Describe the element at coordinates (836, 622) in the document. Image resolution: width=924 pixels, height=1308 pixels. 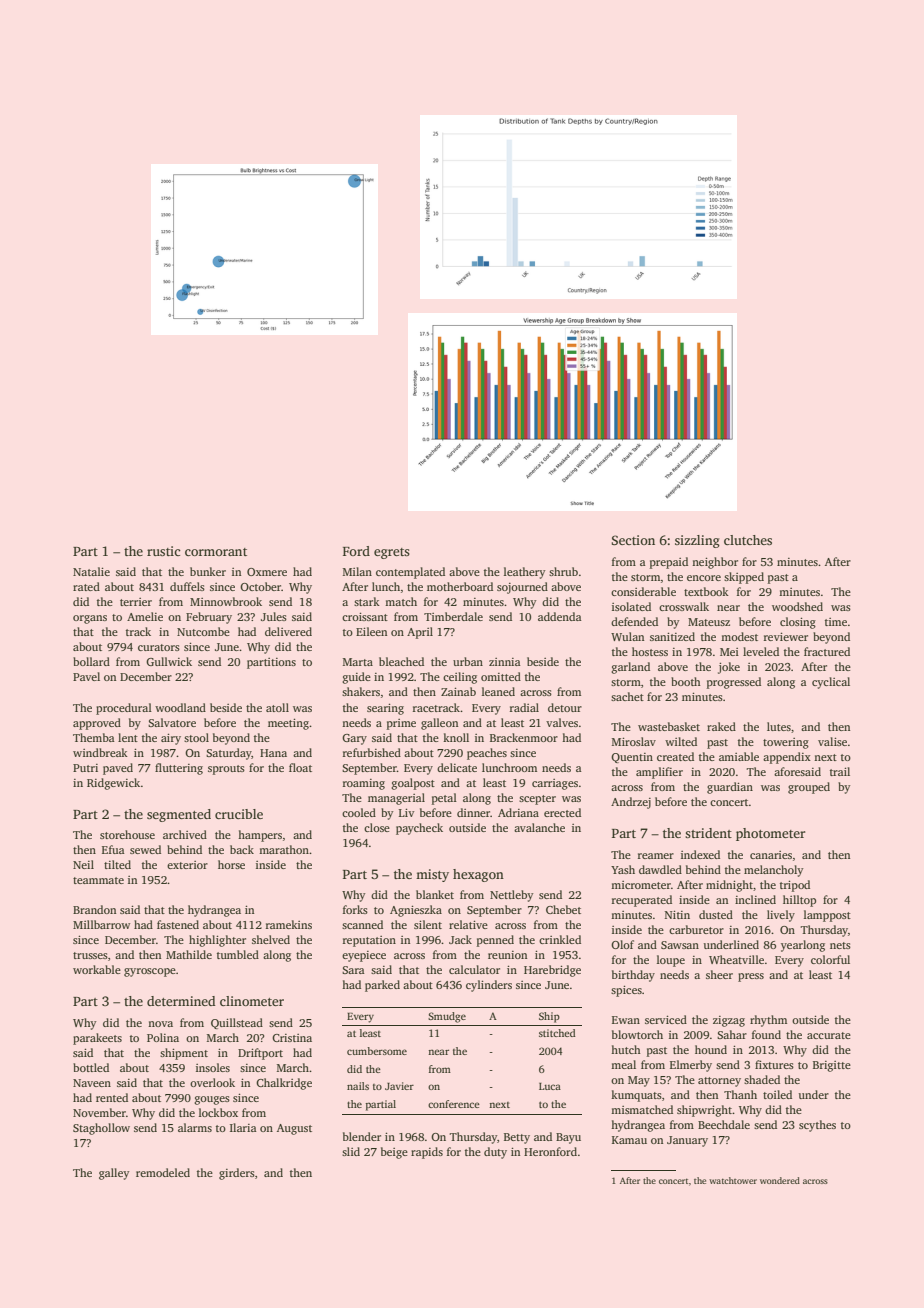
I see `time` at that location.
